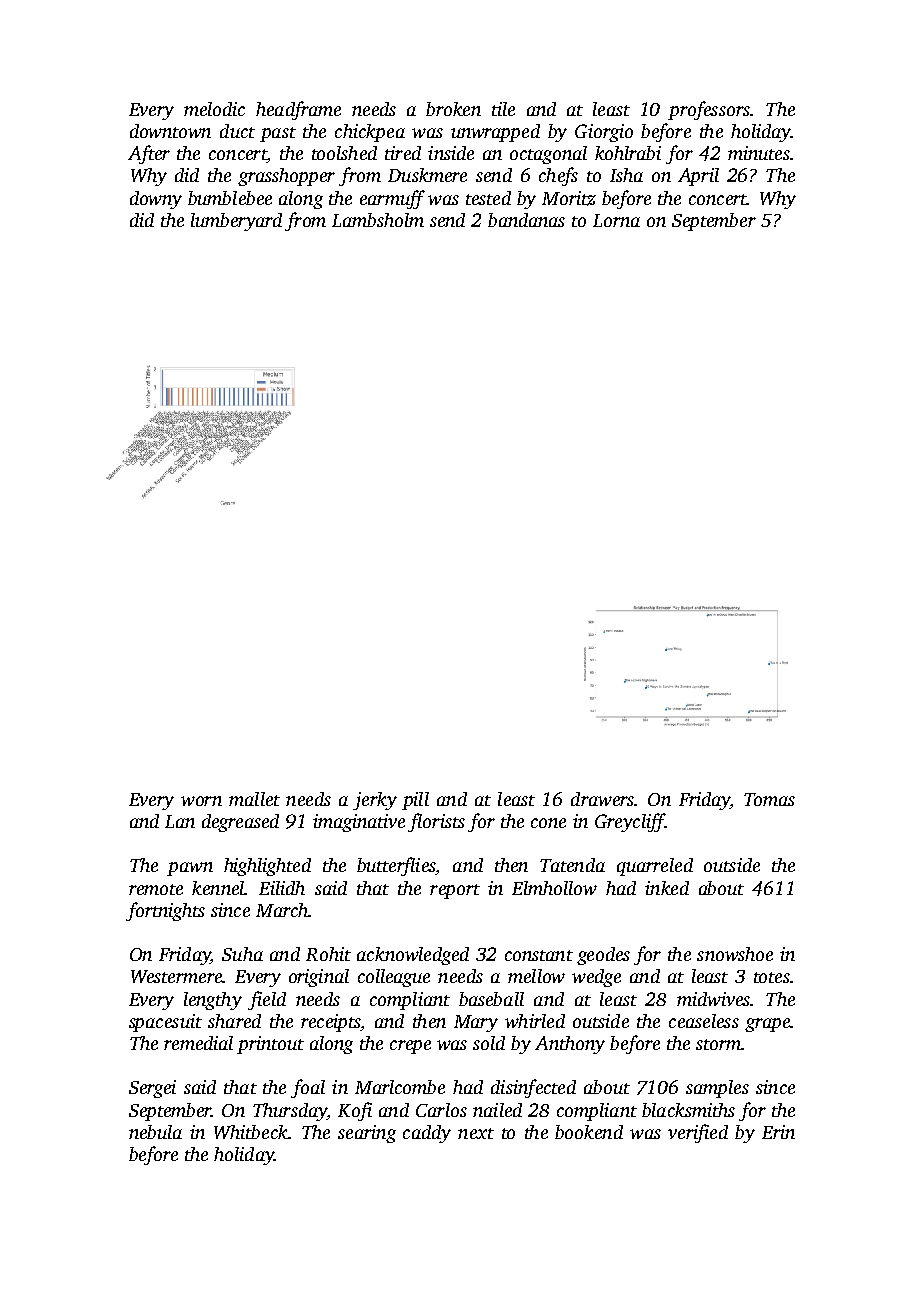 This image has height=1314, width=924. I want to click on Whitbeck, so click(251, 1132).
